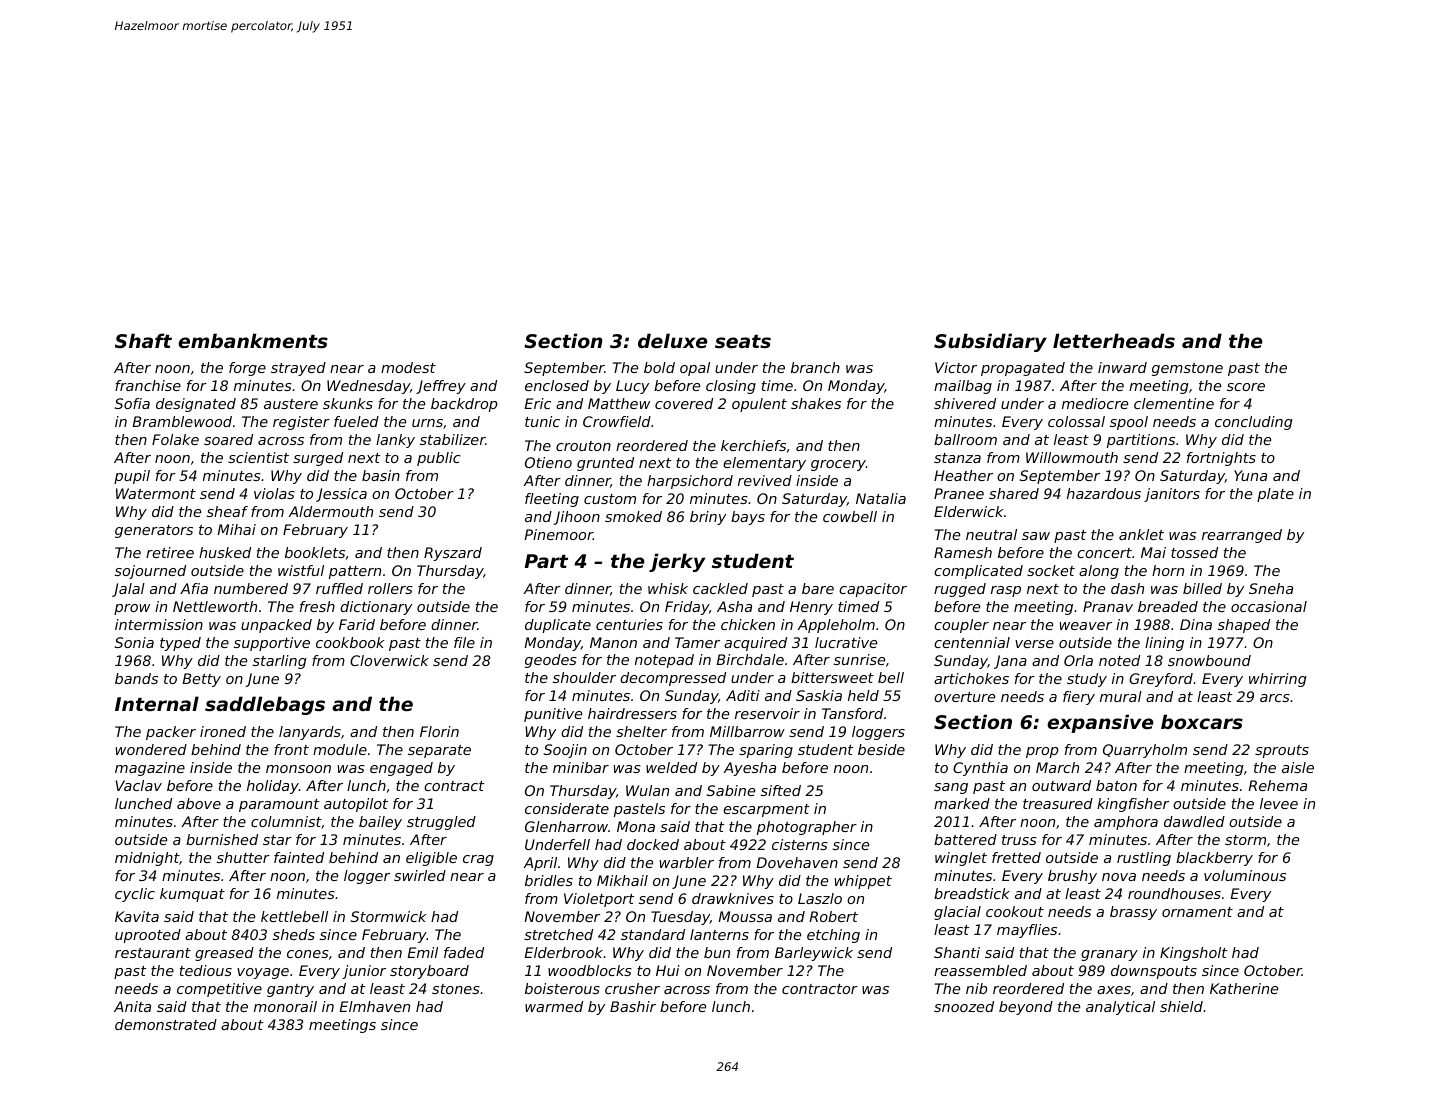 The image size is (1433, 1107). I want to click on violas, so click(274, 493).
